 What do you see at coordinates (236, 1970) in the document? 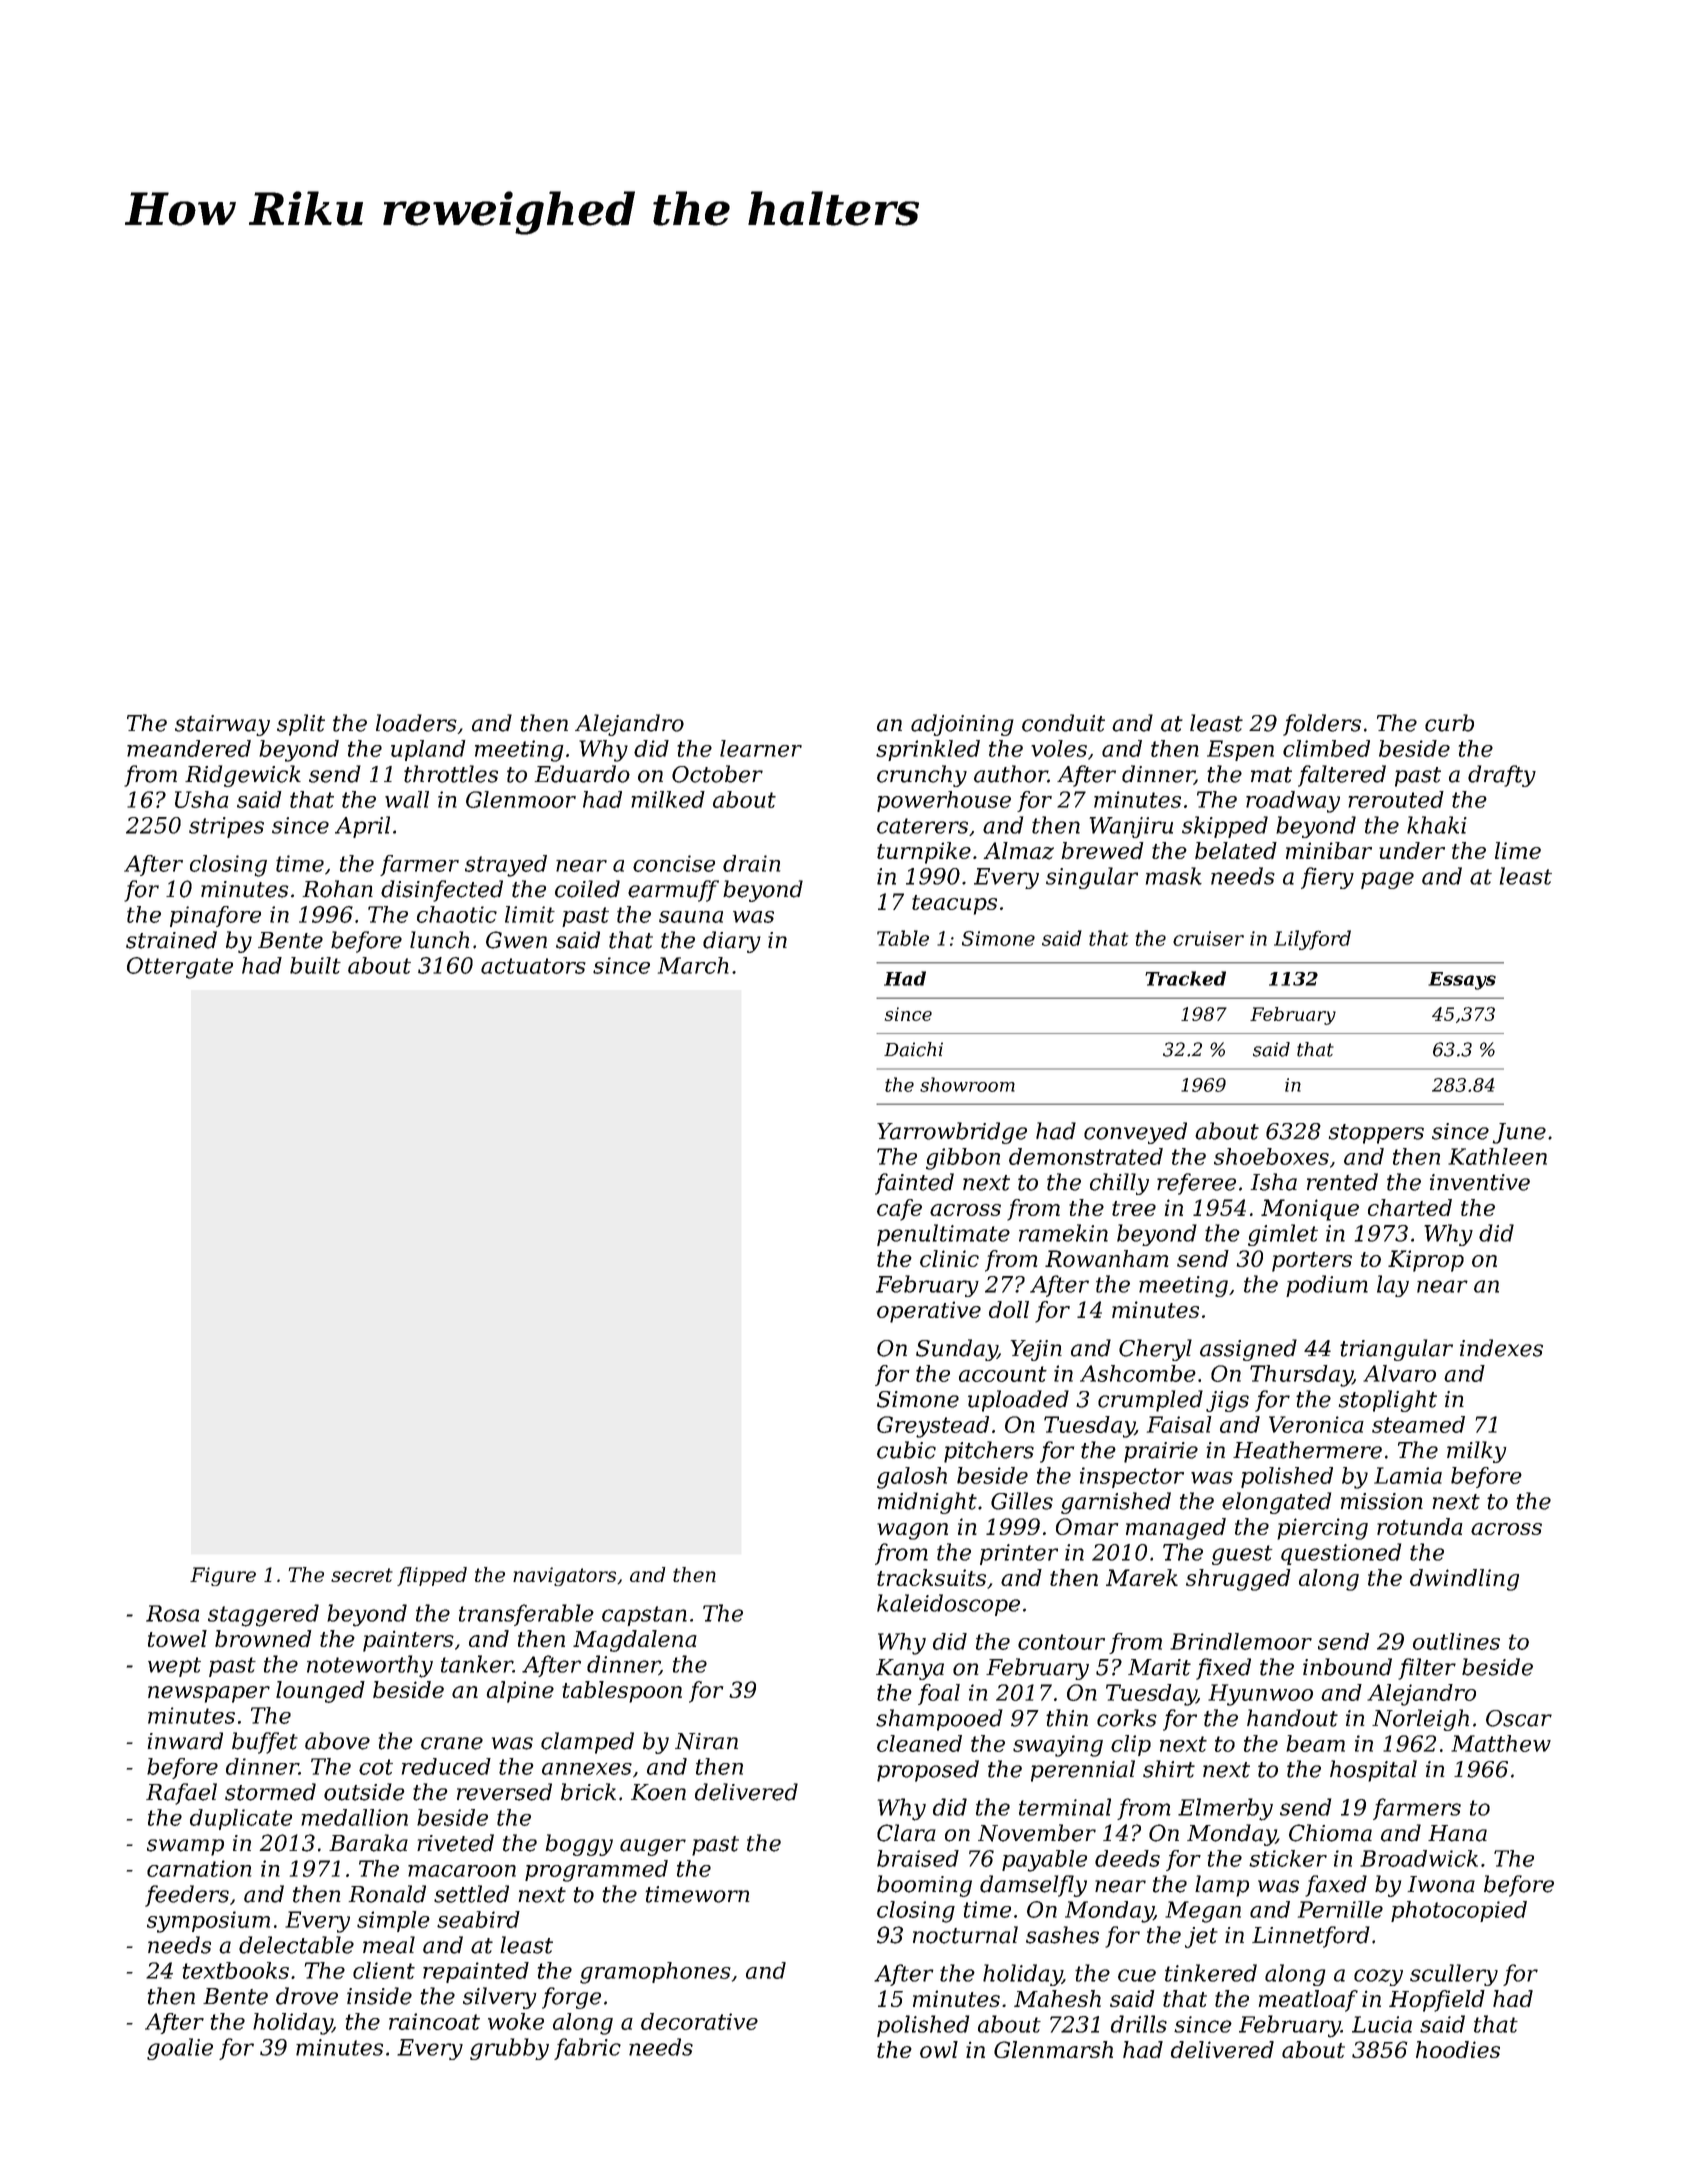
I see `textbooks` at bounding box center [236, 1970].
